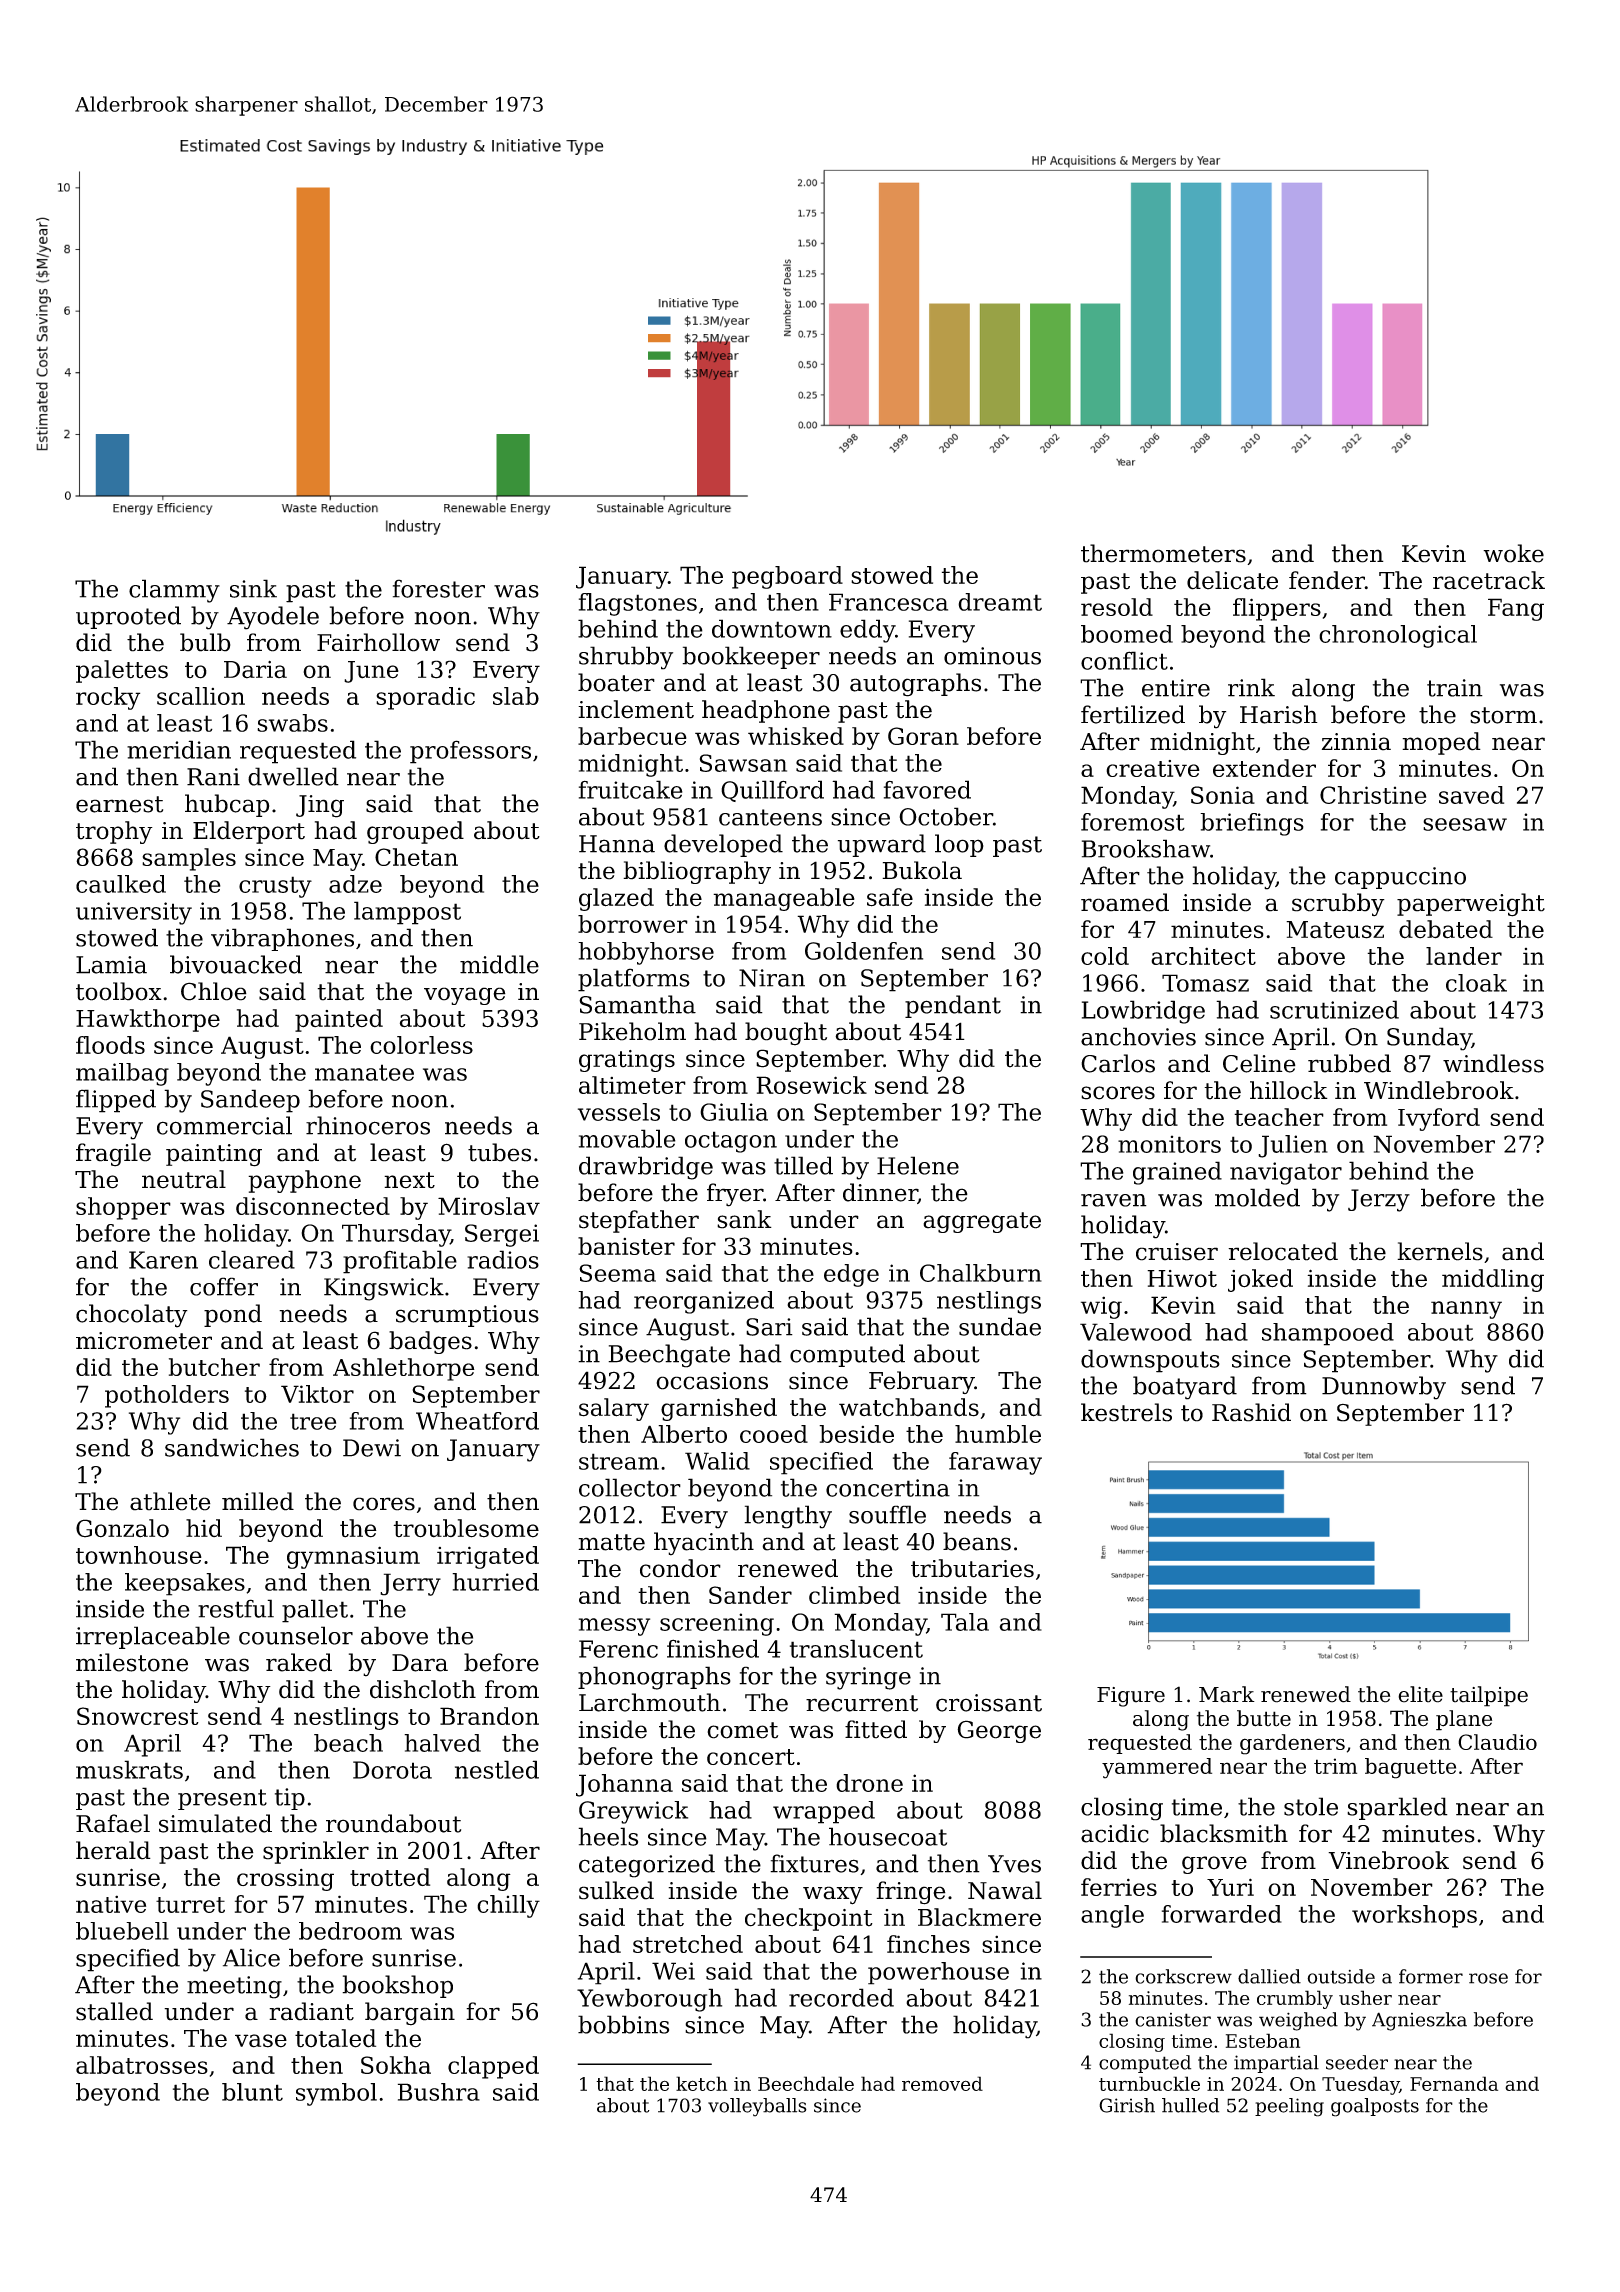 The width and height of the image is (1620, 2292). Describe the element at coordinates (717, 1624) in the image. I see `screening` at that location.
